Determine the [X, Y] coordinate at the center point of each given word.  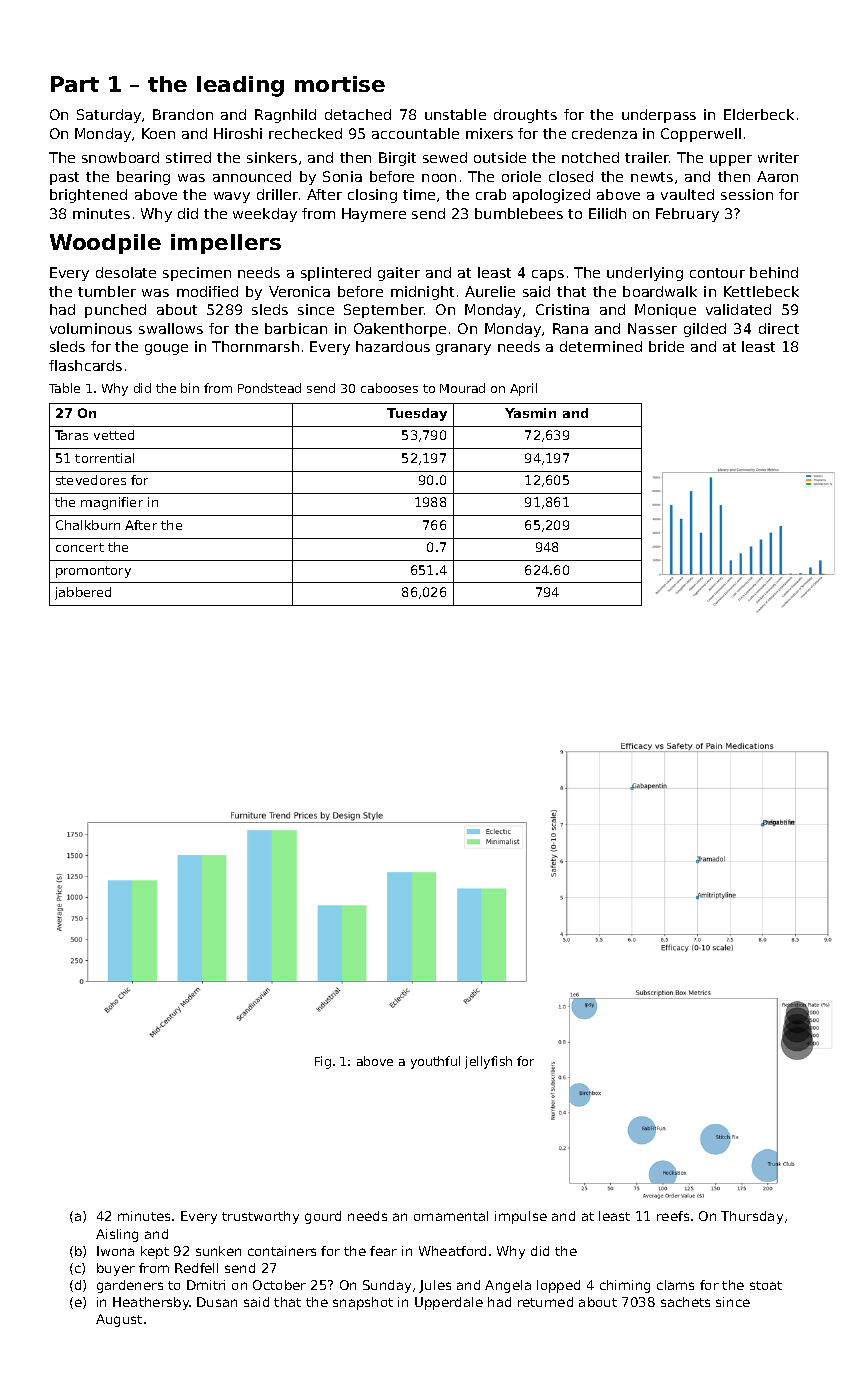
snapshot [363, 1303]
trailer [647, 157]
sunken [218, 1251]
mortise [340, 84]
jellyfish [488, 1062]
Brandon [183, 114]
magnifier [112, 503]
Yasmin [530, 413]
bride [666, 346]
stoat [766, 1285]
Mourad [462, 388]
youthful [435, 1062]
